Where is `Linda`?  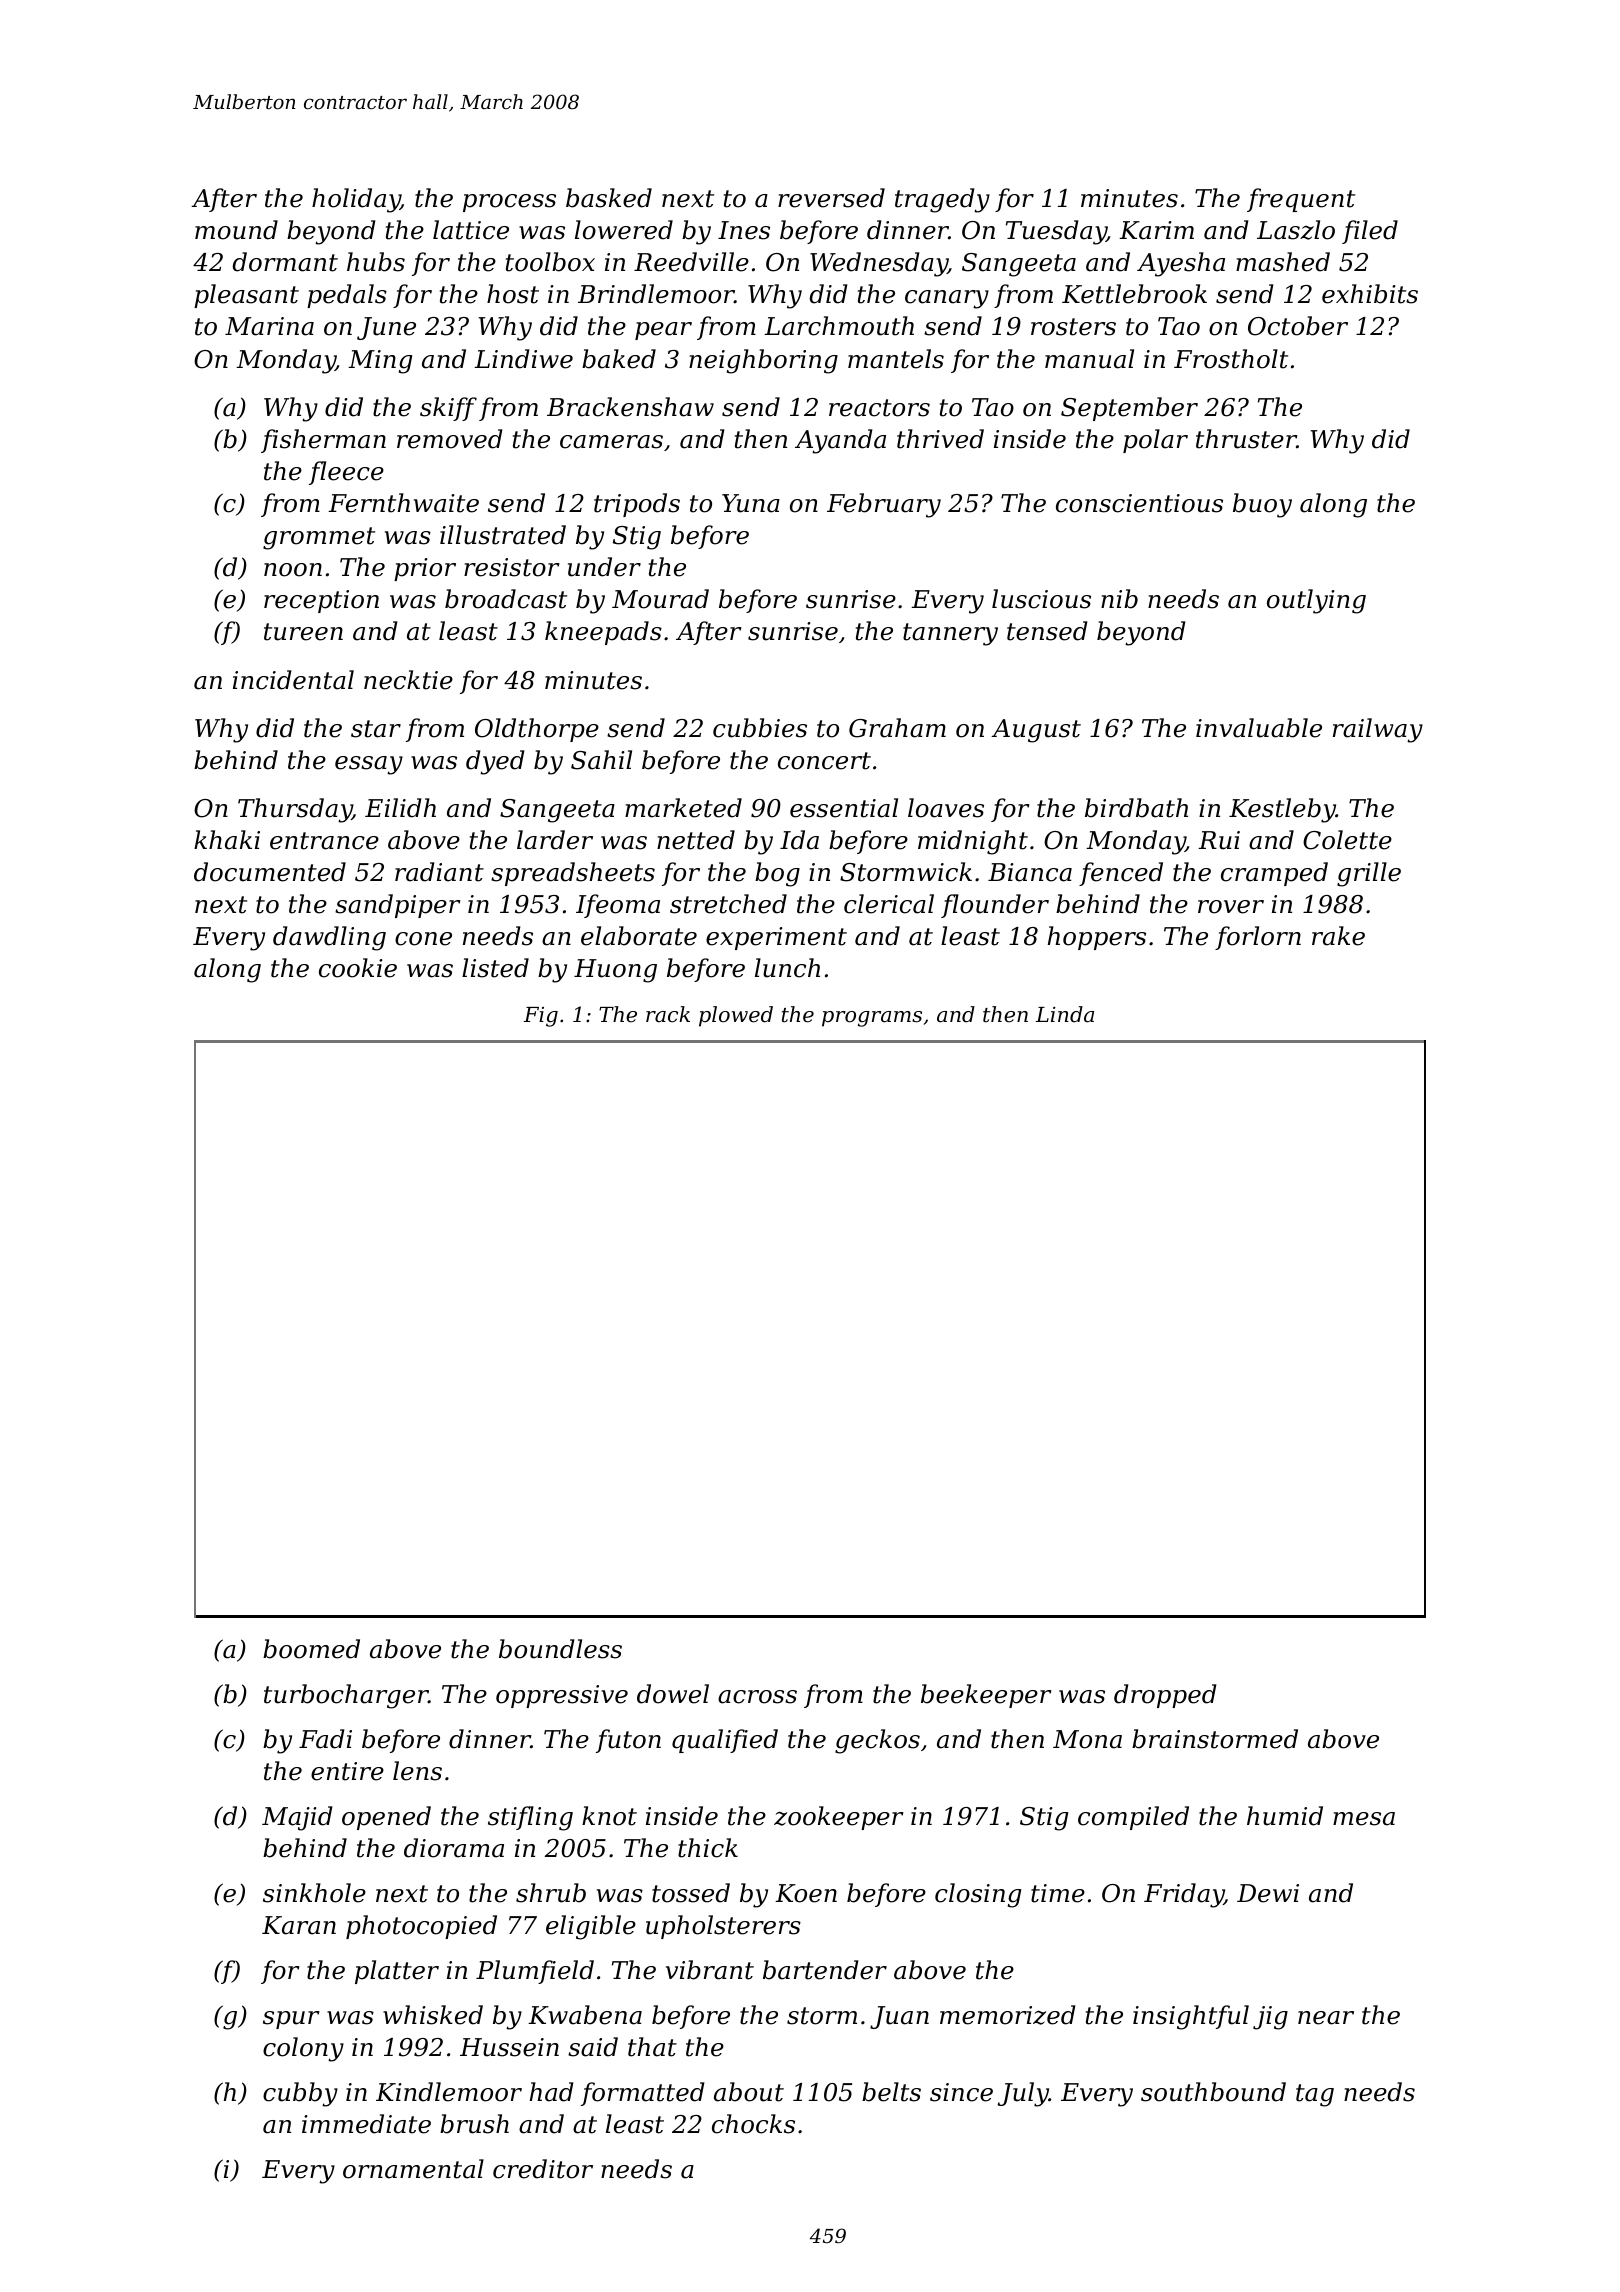 Linda is located at coordinates (1065, 1014).
